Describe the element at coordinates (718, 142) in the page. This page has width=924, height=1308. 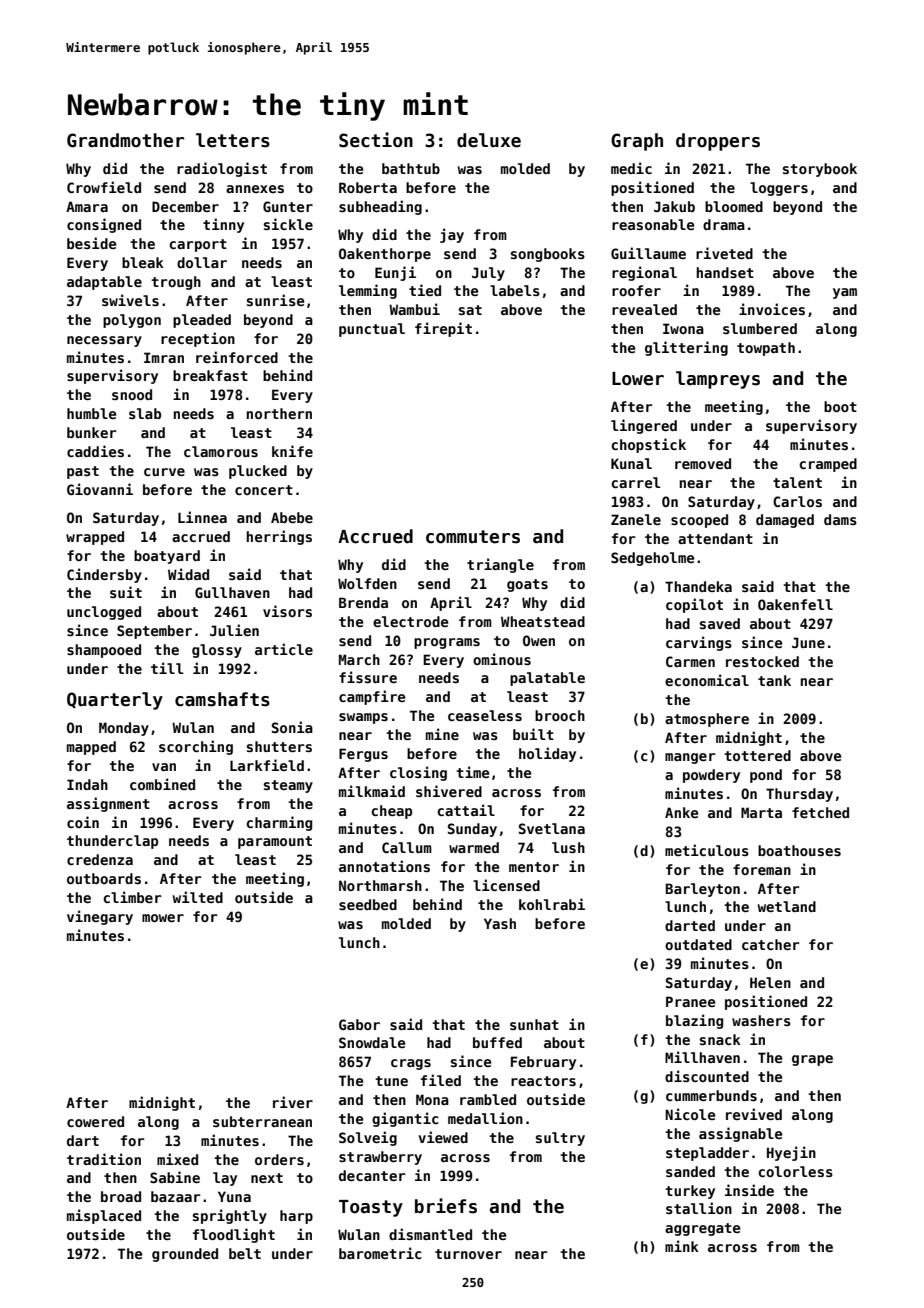
I see `droppers` at that location.
